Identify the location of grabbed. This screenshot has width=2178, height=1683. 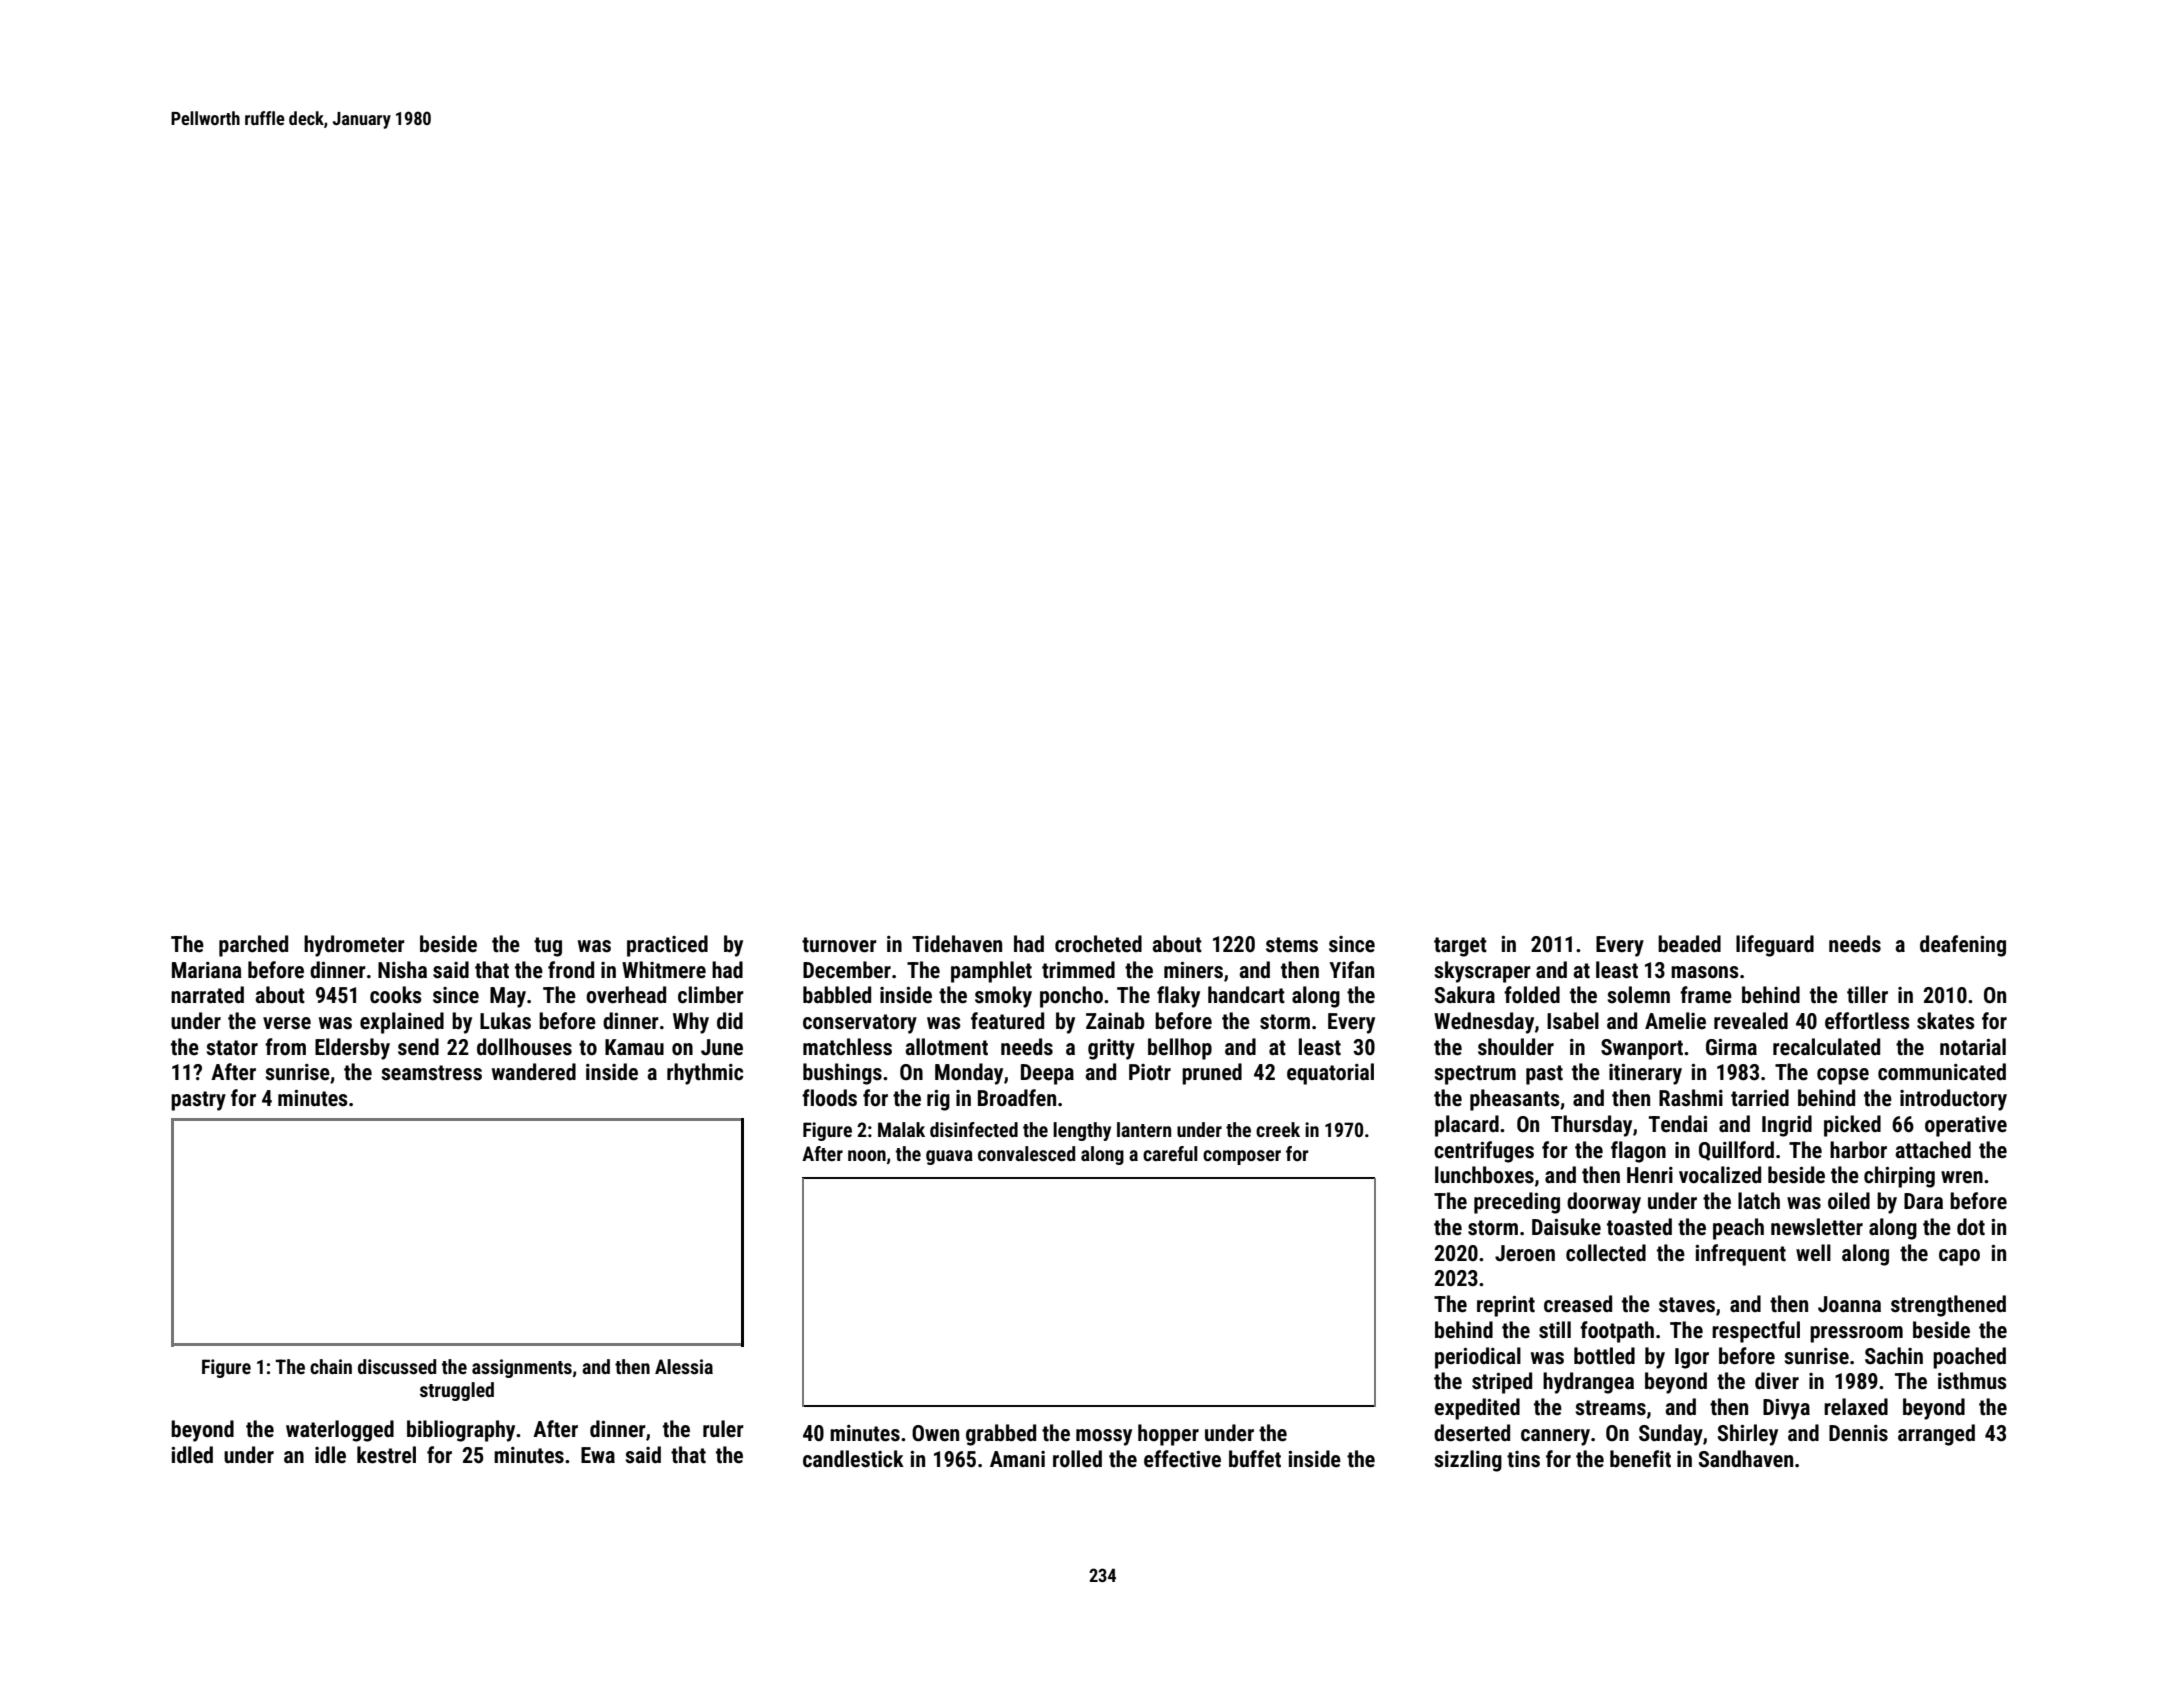
(1001, 1435).
